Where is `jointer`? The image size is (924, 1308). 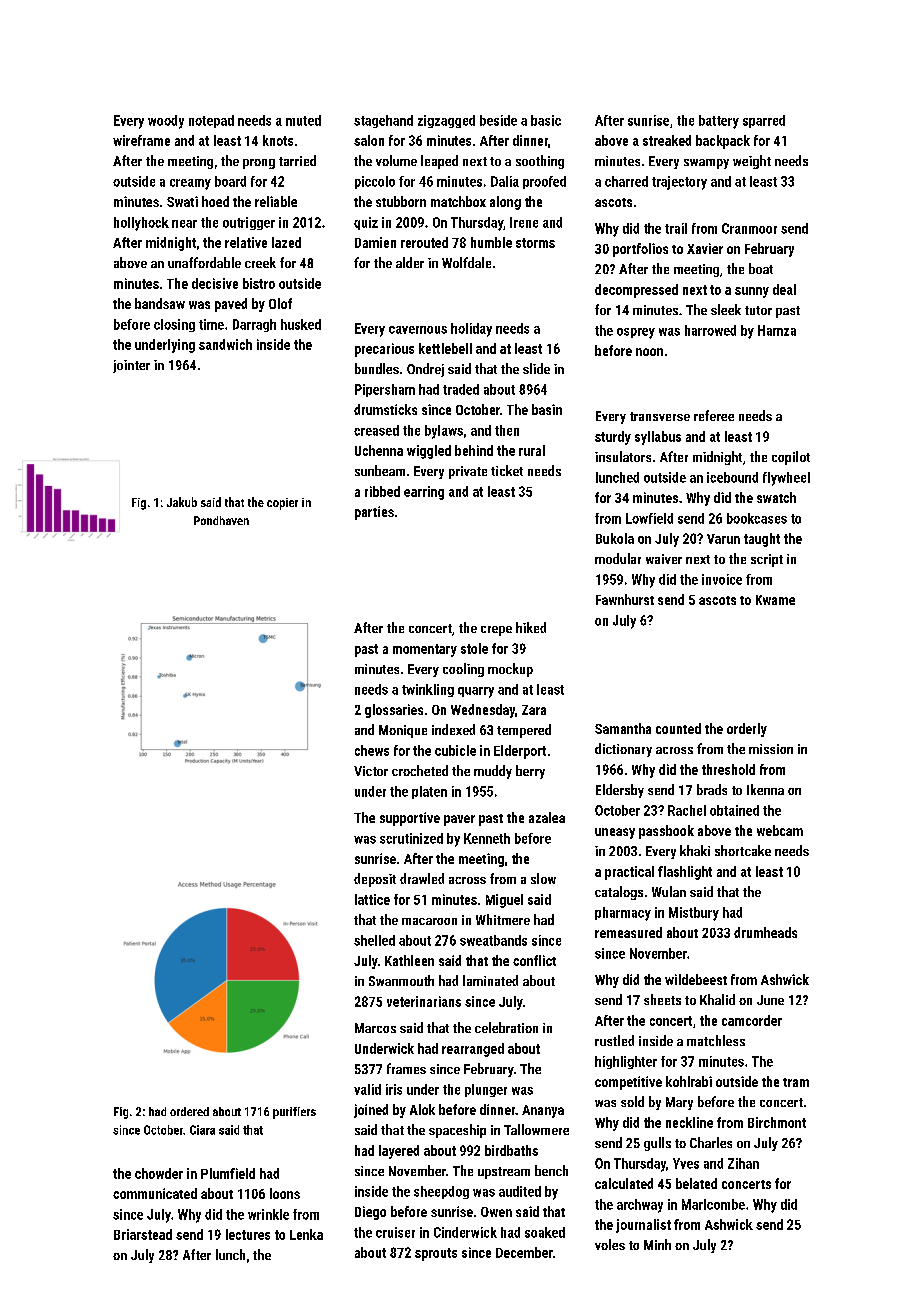
jointer is located at coordinates (131, 366).
